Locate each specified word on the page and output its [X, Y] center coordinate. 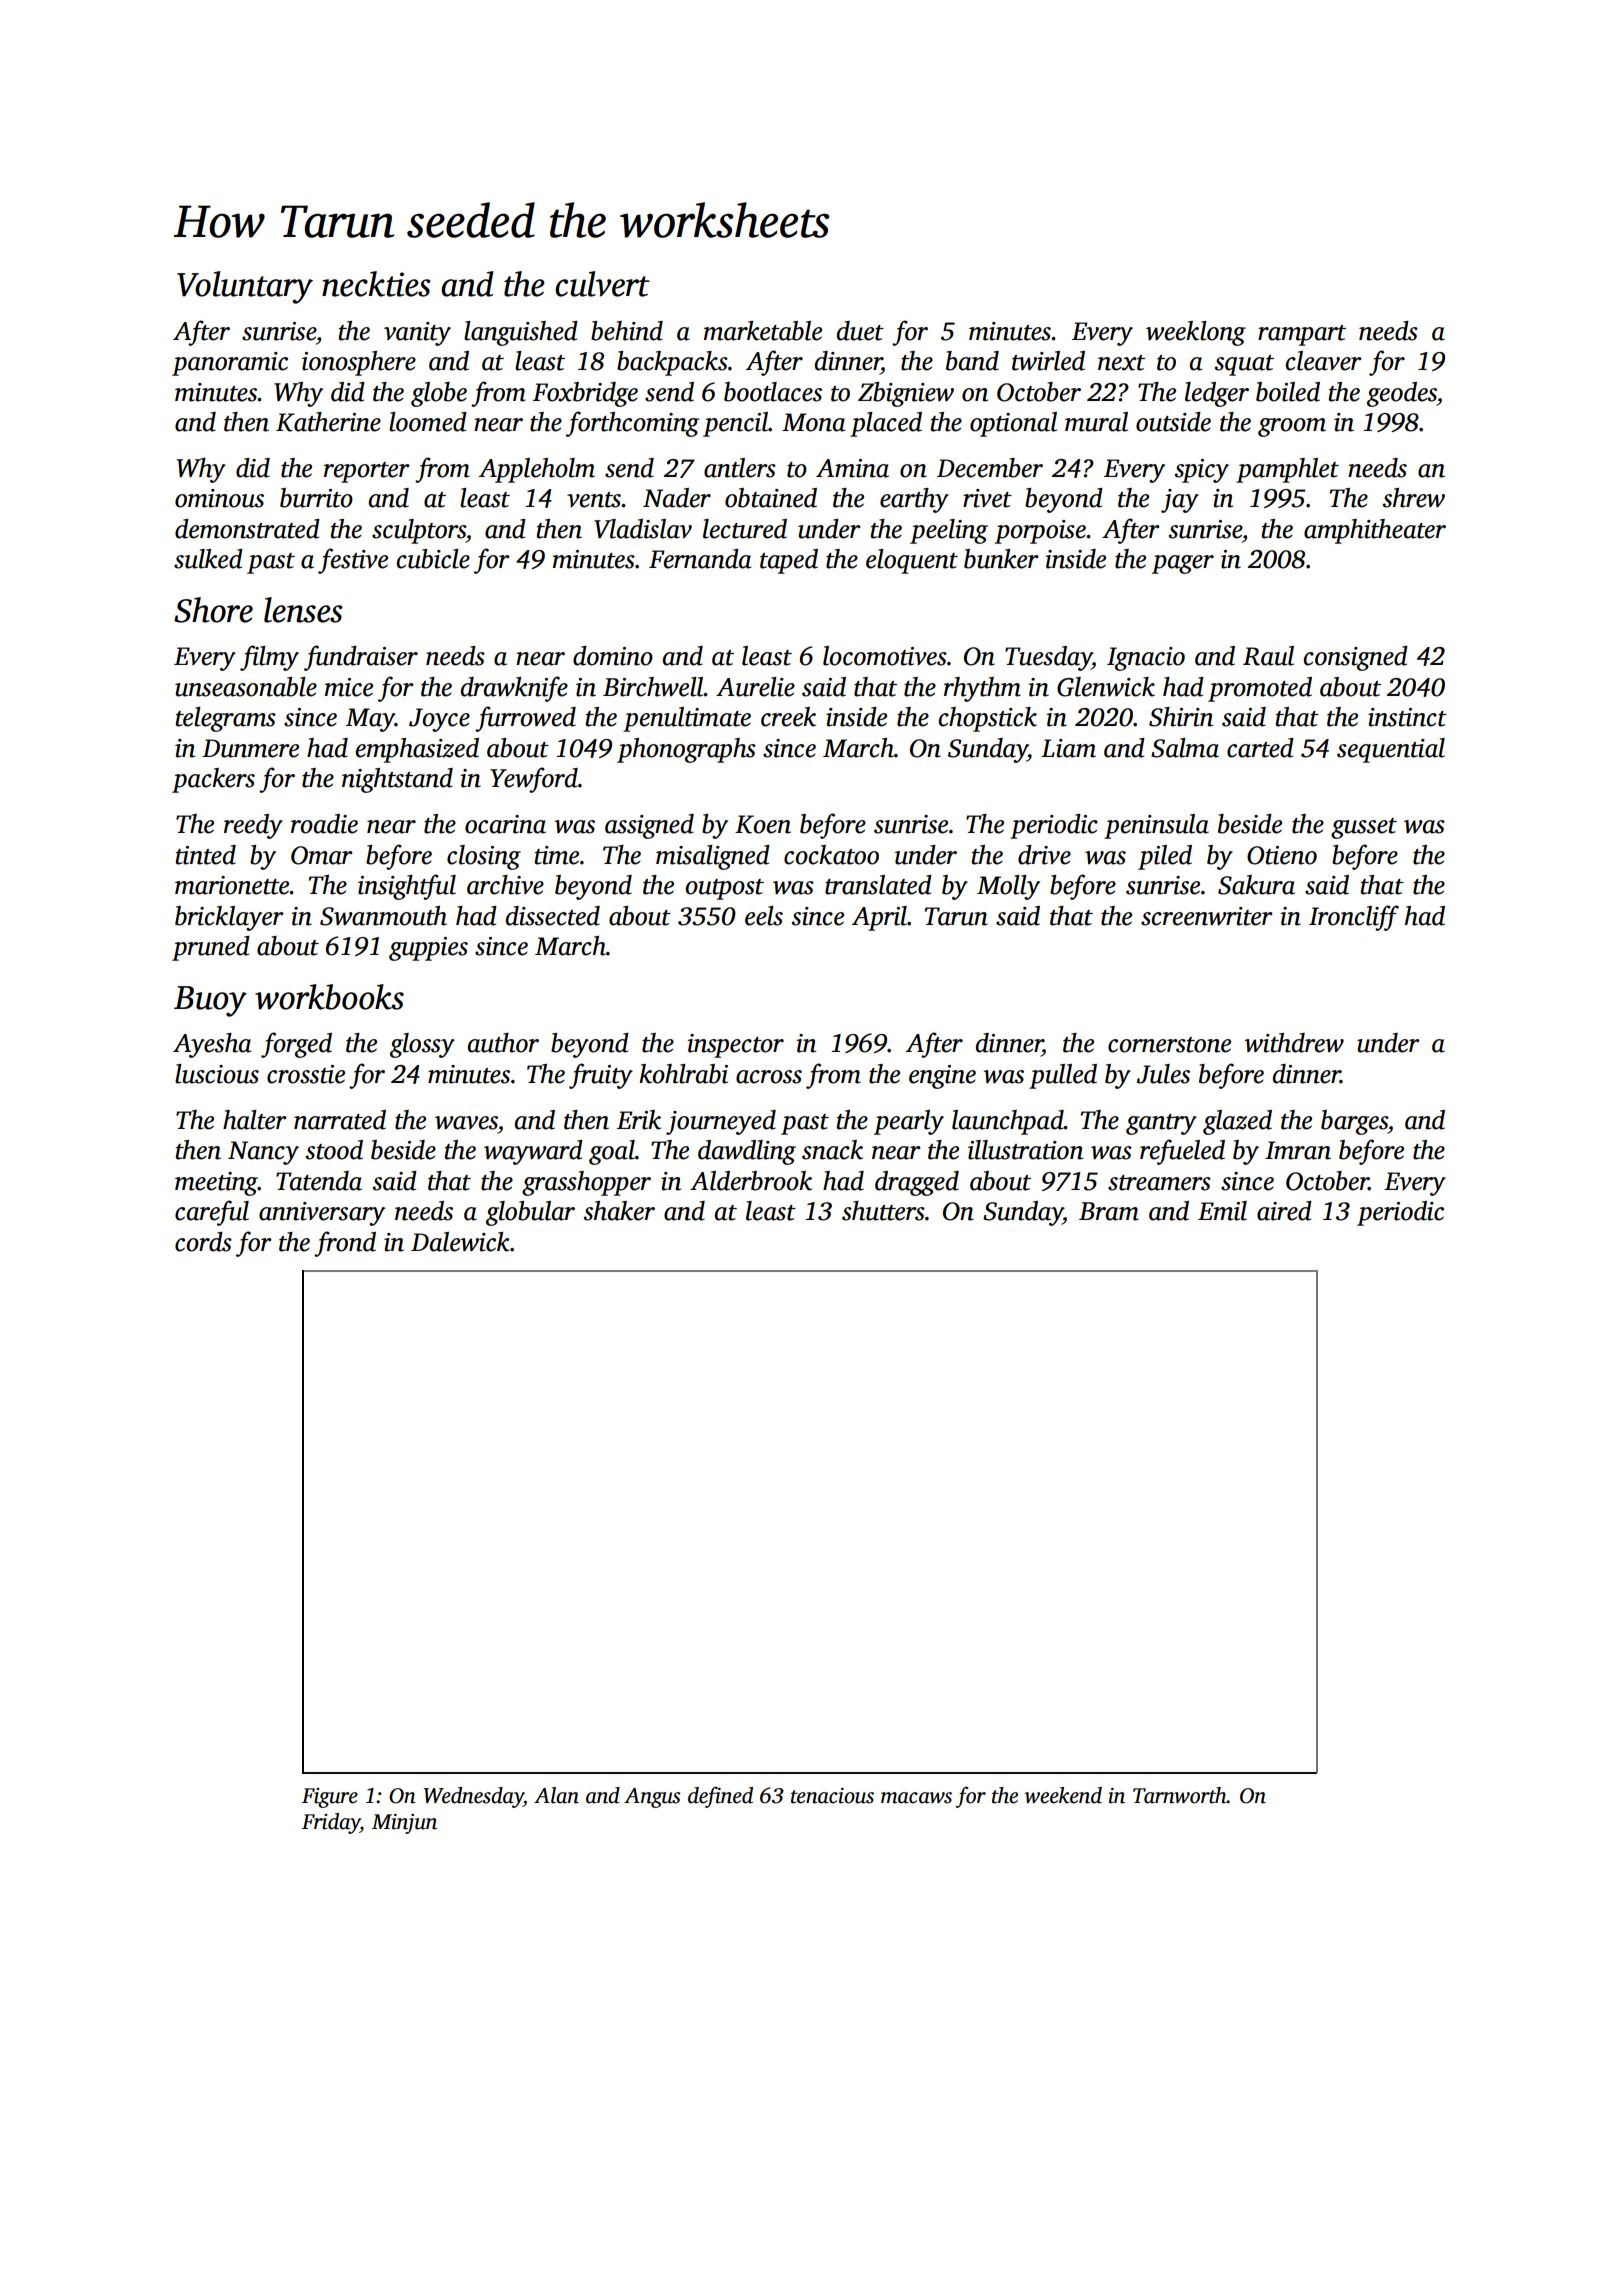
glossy [422, 1045]
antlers [740, 468]
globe [439, 394]
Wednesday [474, 1797]
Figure [330, 1798]
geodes [1402, 394]
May [370, 720]
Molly [1008, 887]
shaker [619, 1211]
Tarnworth [1180, 1795]
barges [1354, 1122]
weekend [1063, 1795]
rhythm [982, 689]
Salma [1185, 748]
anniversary [322, 1214]
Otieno [1282, 855]
